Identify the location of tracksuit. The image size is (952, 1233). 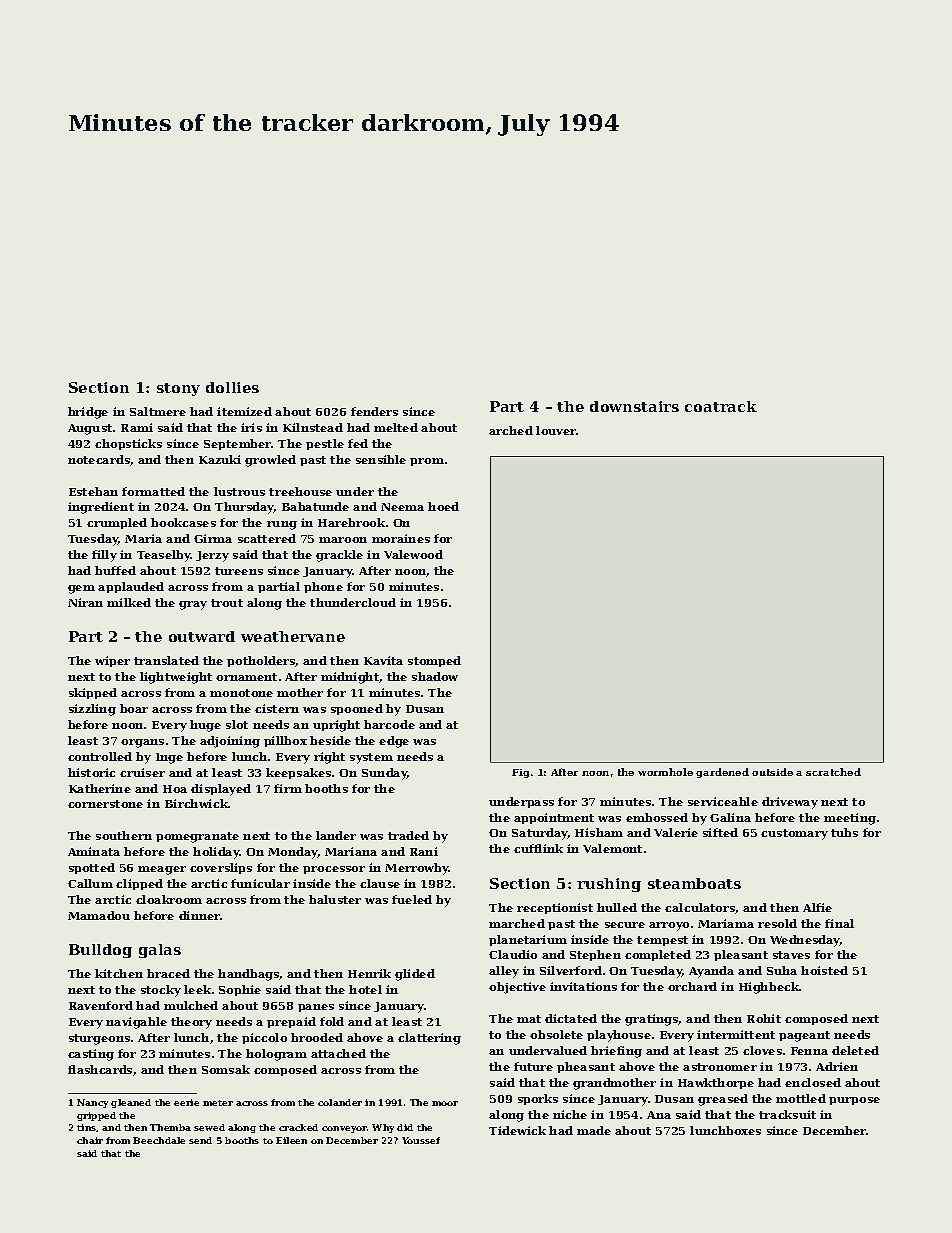
(787, 1114).
